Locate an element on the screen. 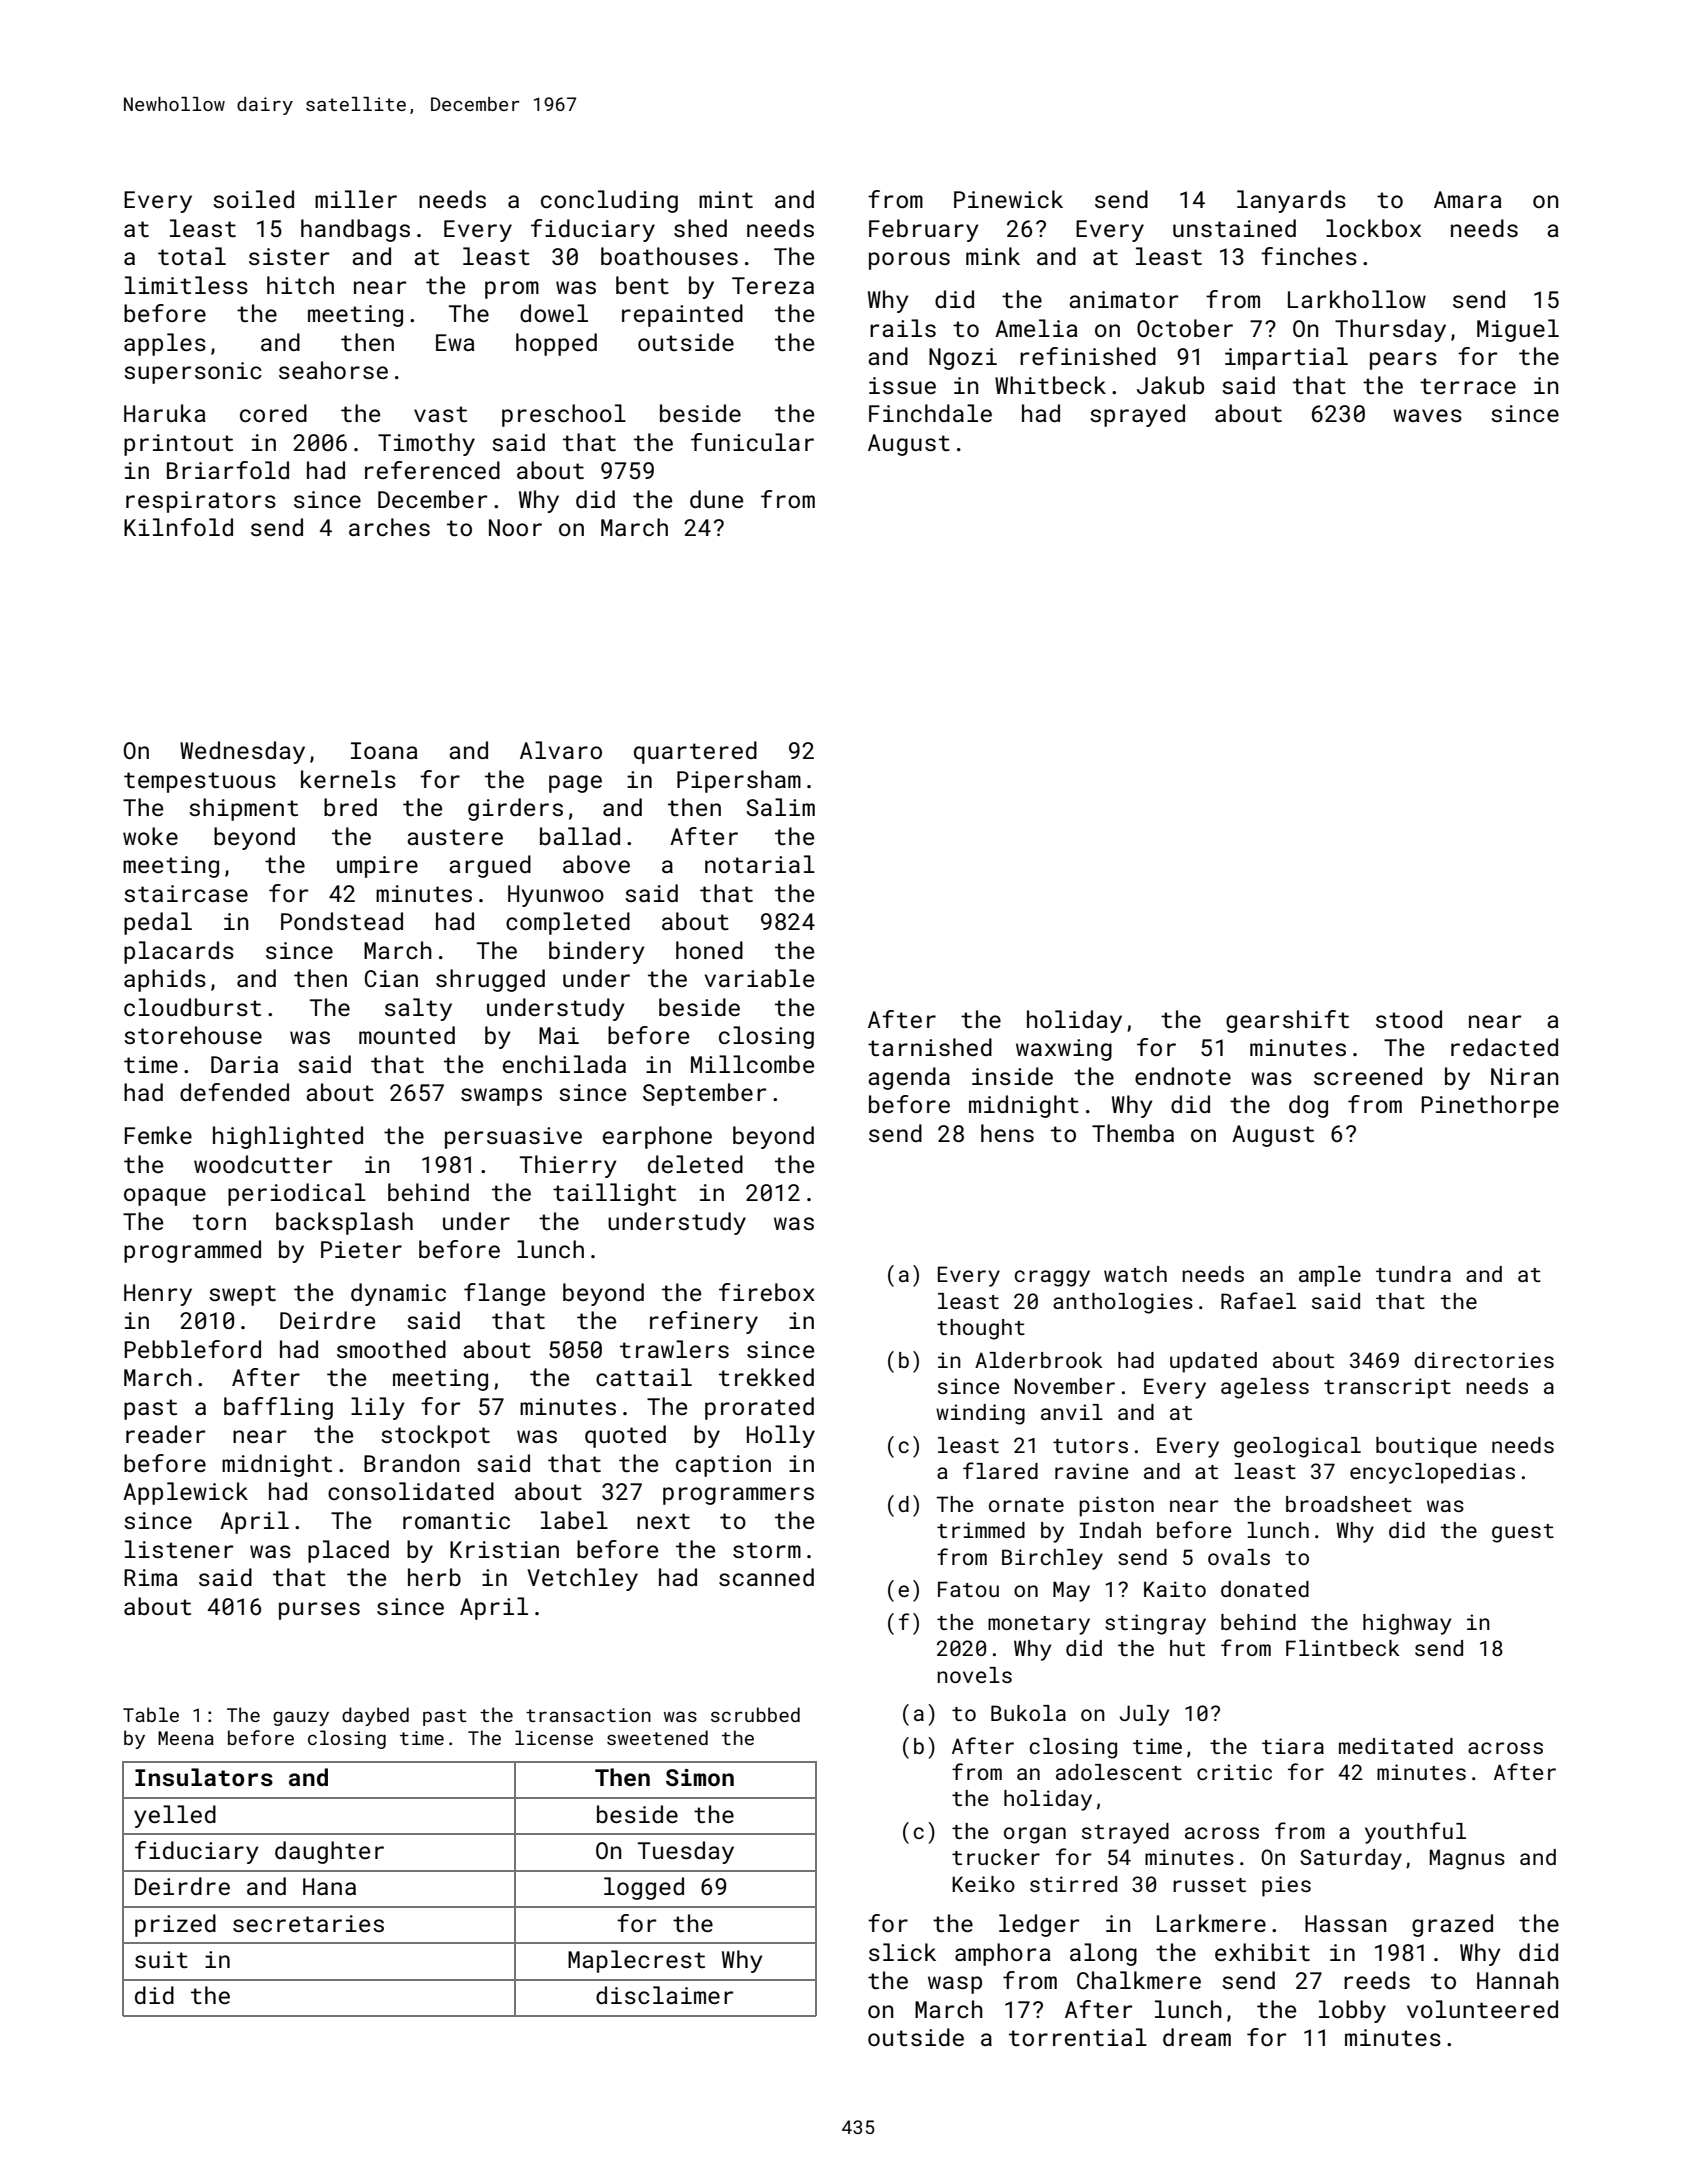 This screenshot has height=2178, width=1683. Noor is located at coordinates (515, 527).
